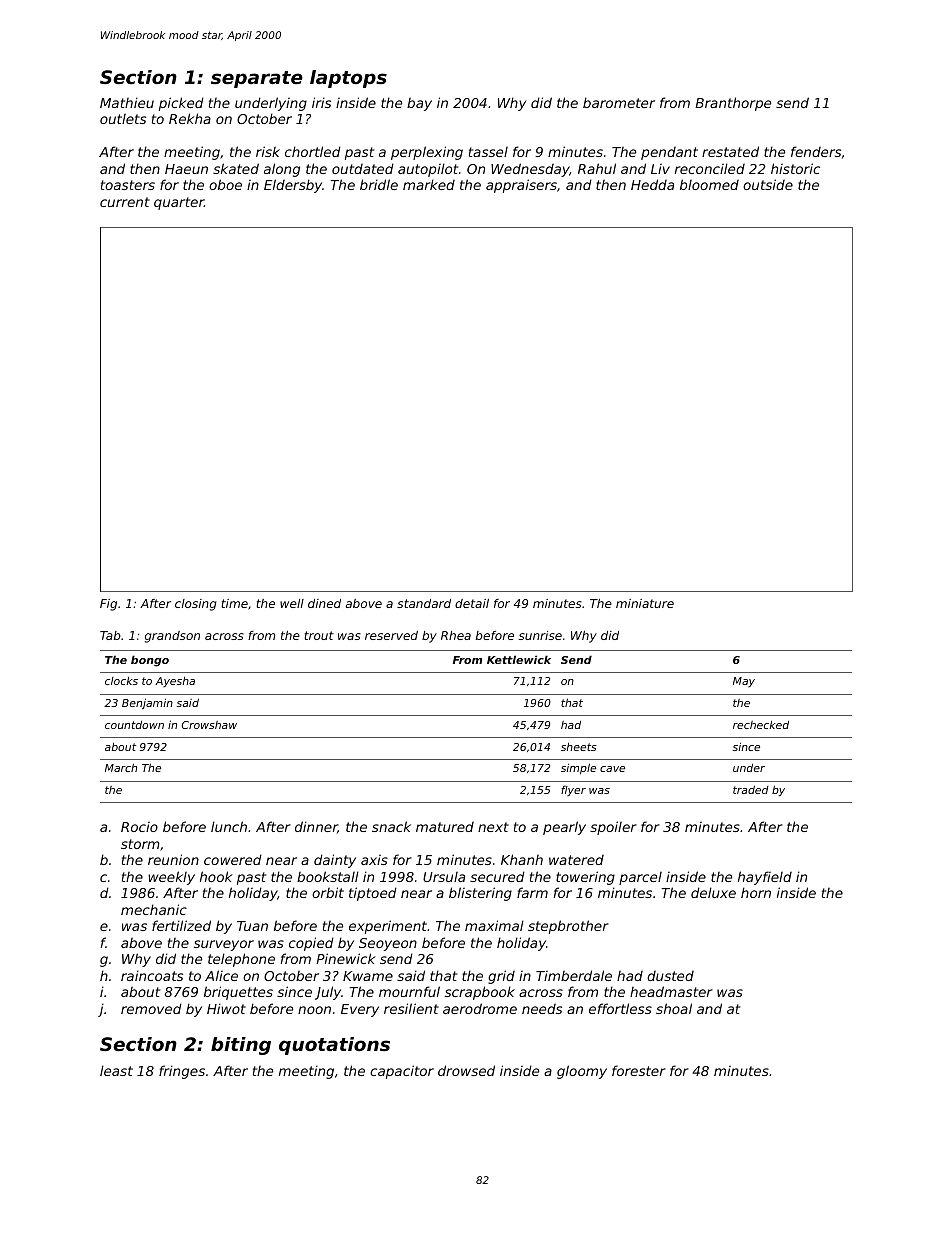 The height and width of the page is (1233, 952). Describe the element at coordinates (645, 603) in the page. I see `miniature` at that location.
